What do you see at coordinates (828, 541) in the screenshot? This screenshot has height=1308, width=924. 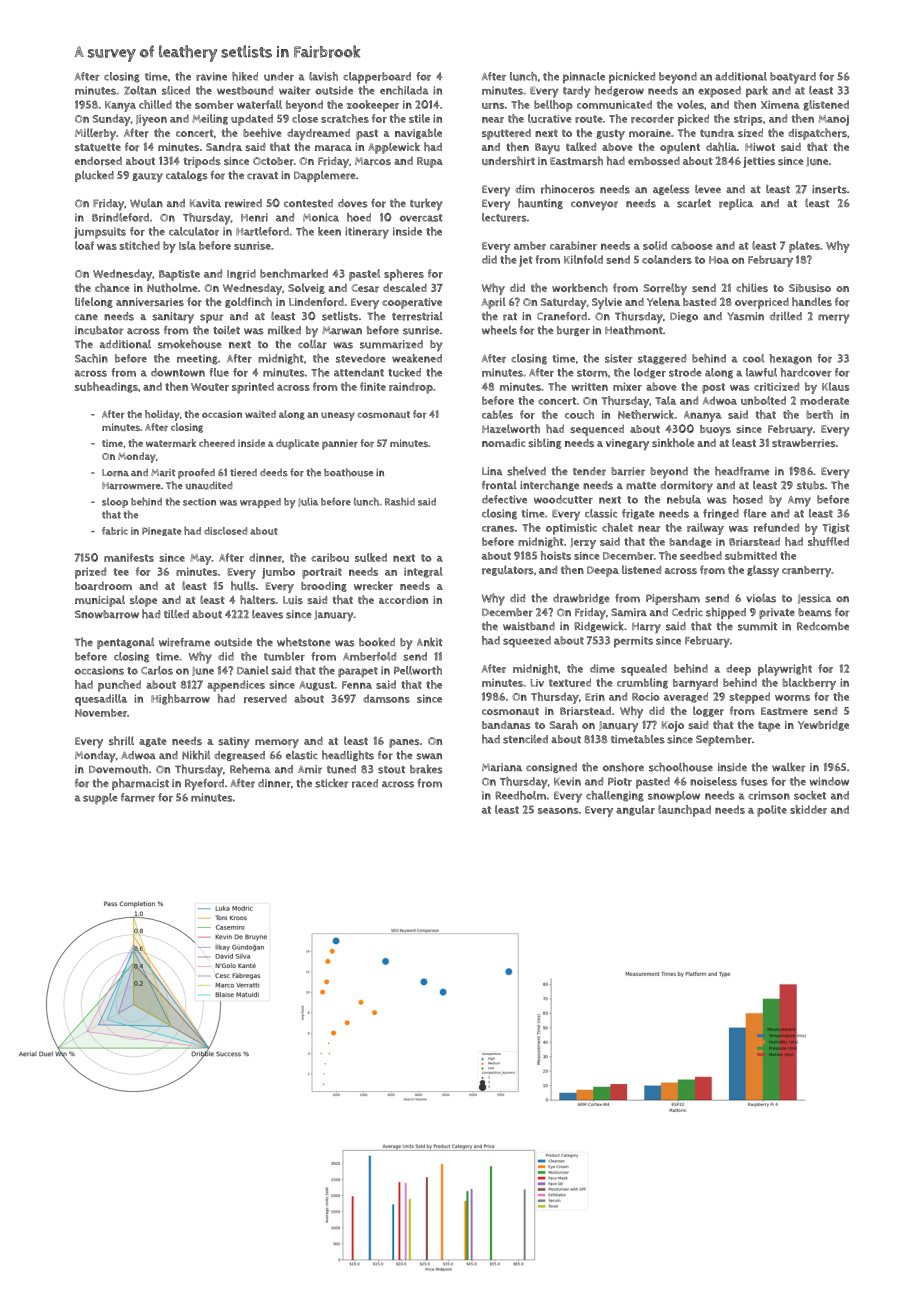 I see `shuffled` at bounding box center [828, 541].
